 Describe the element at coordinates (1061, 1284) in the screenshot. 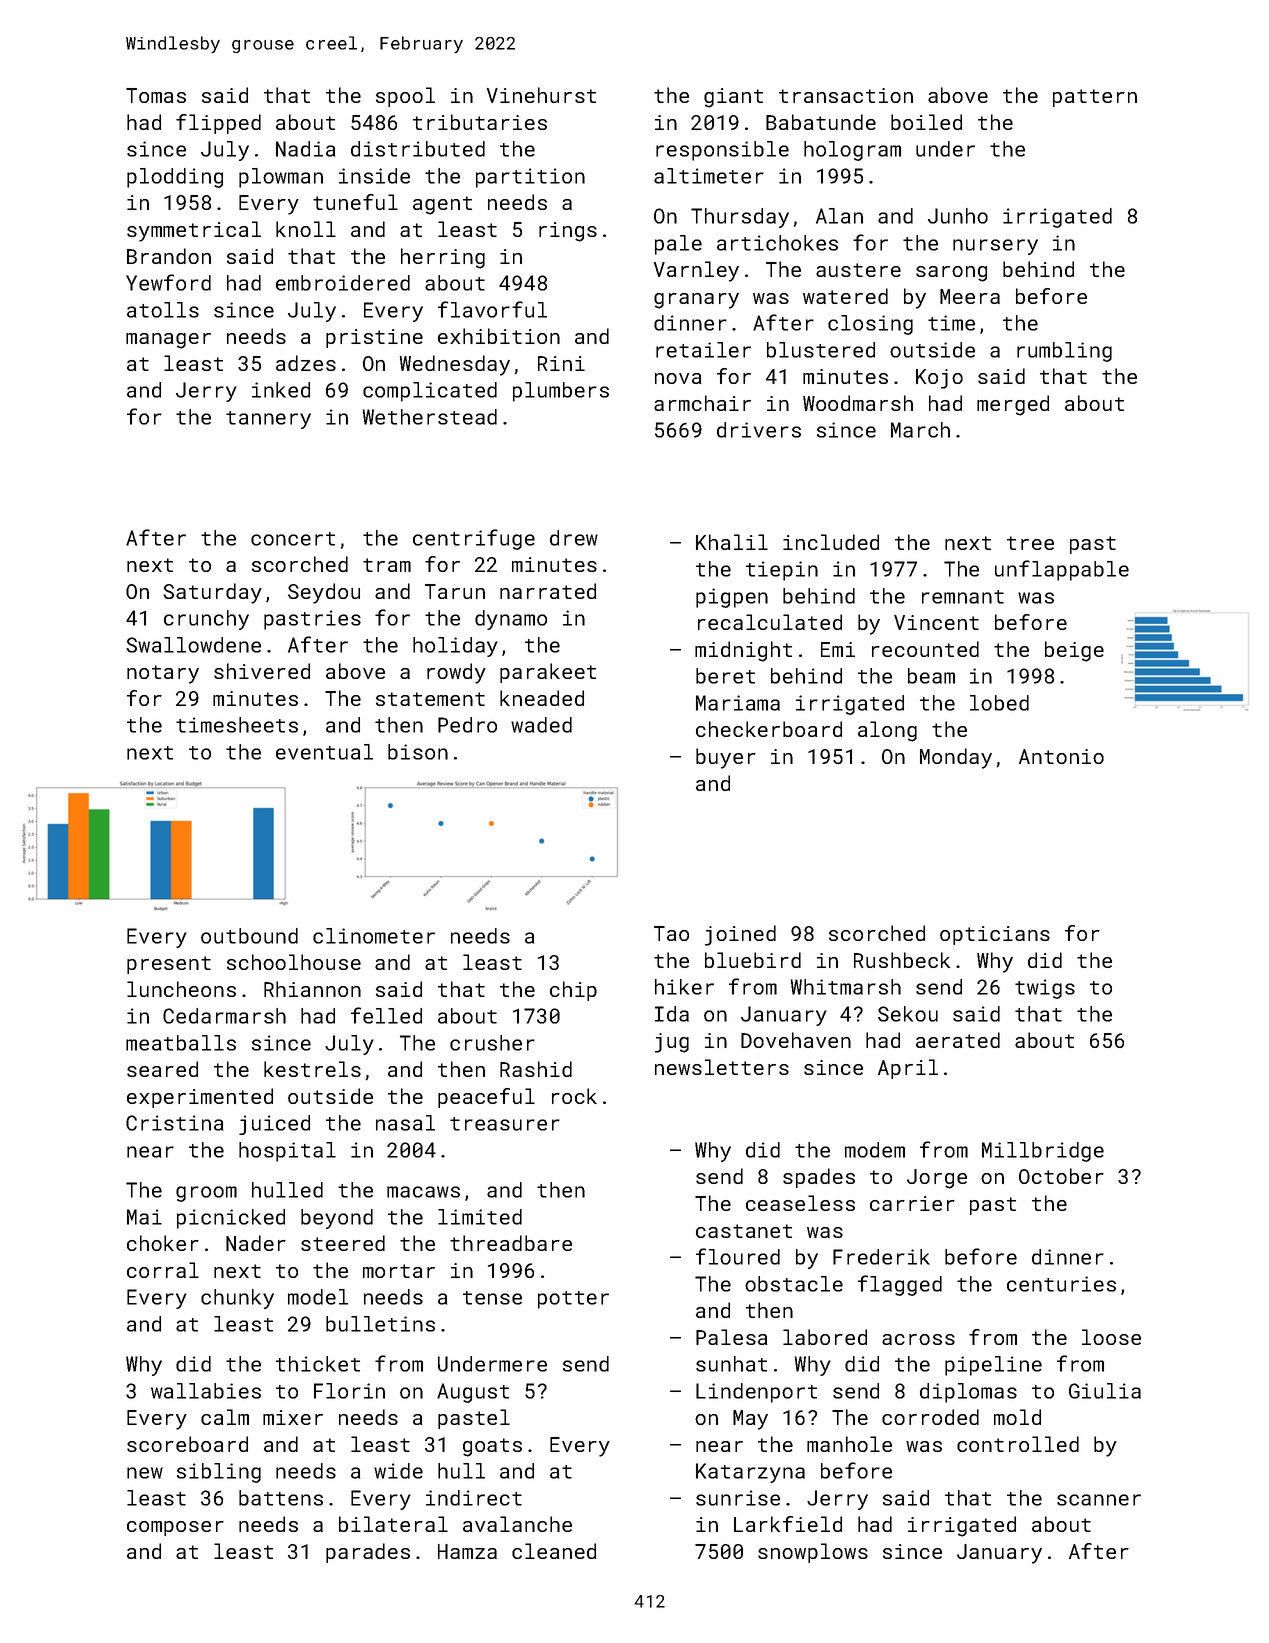

I see `centuries` at that location.
